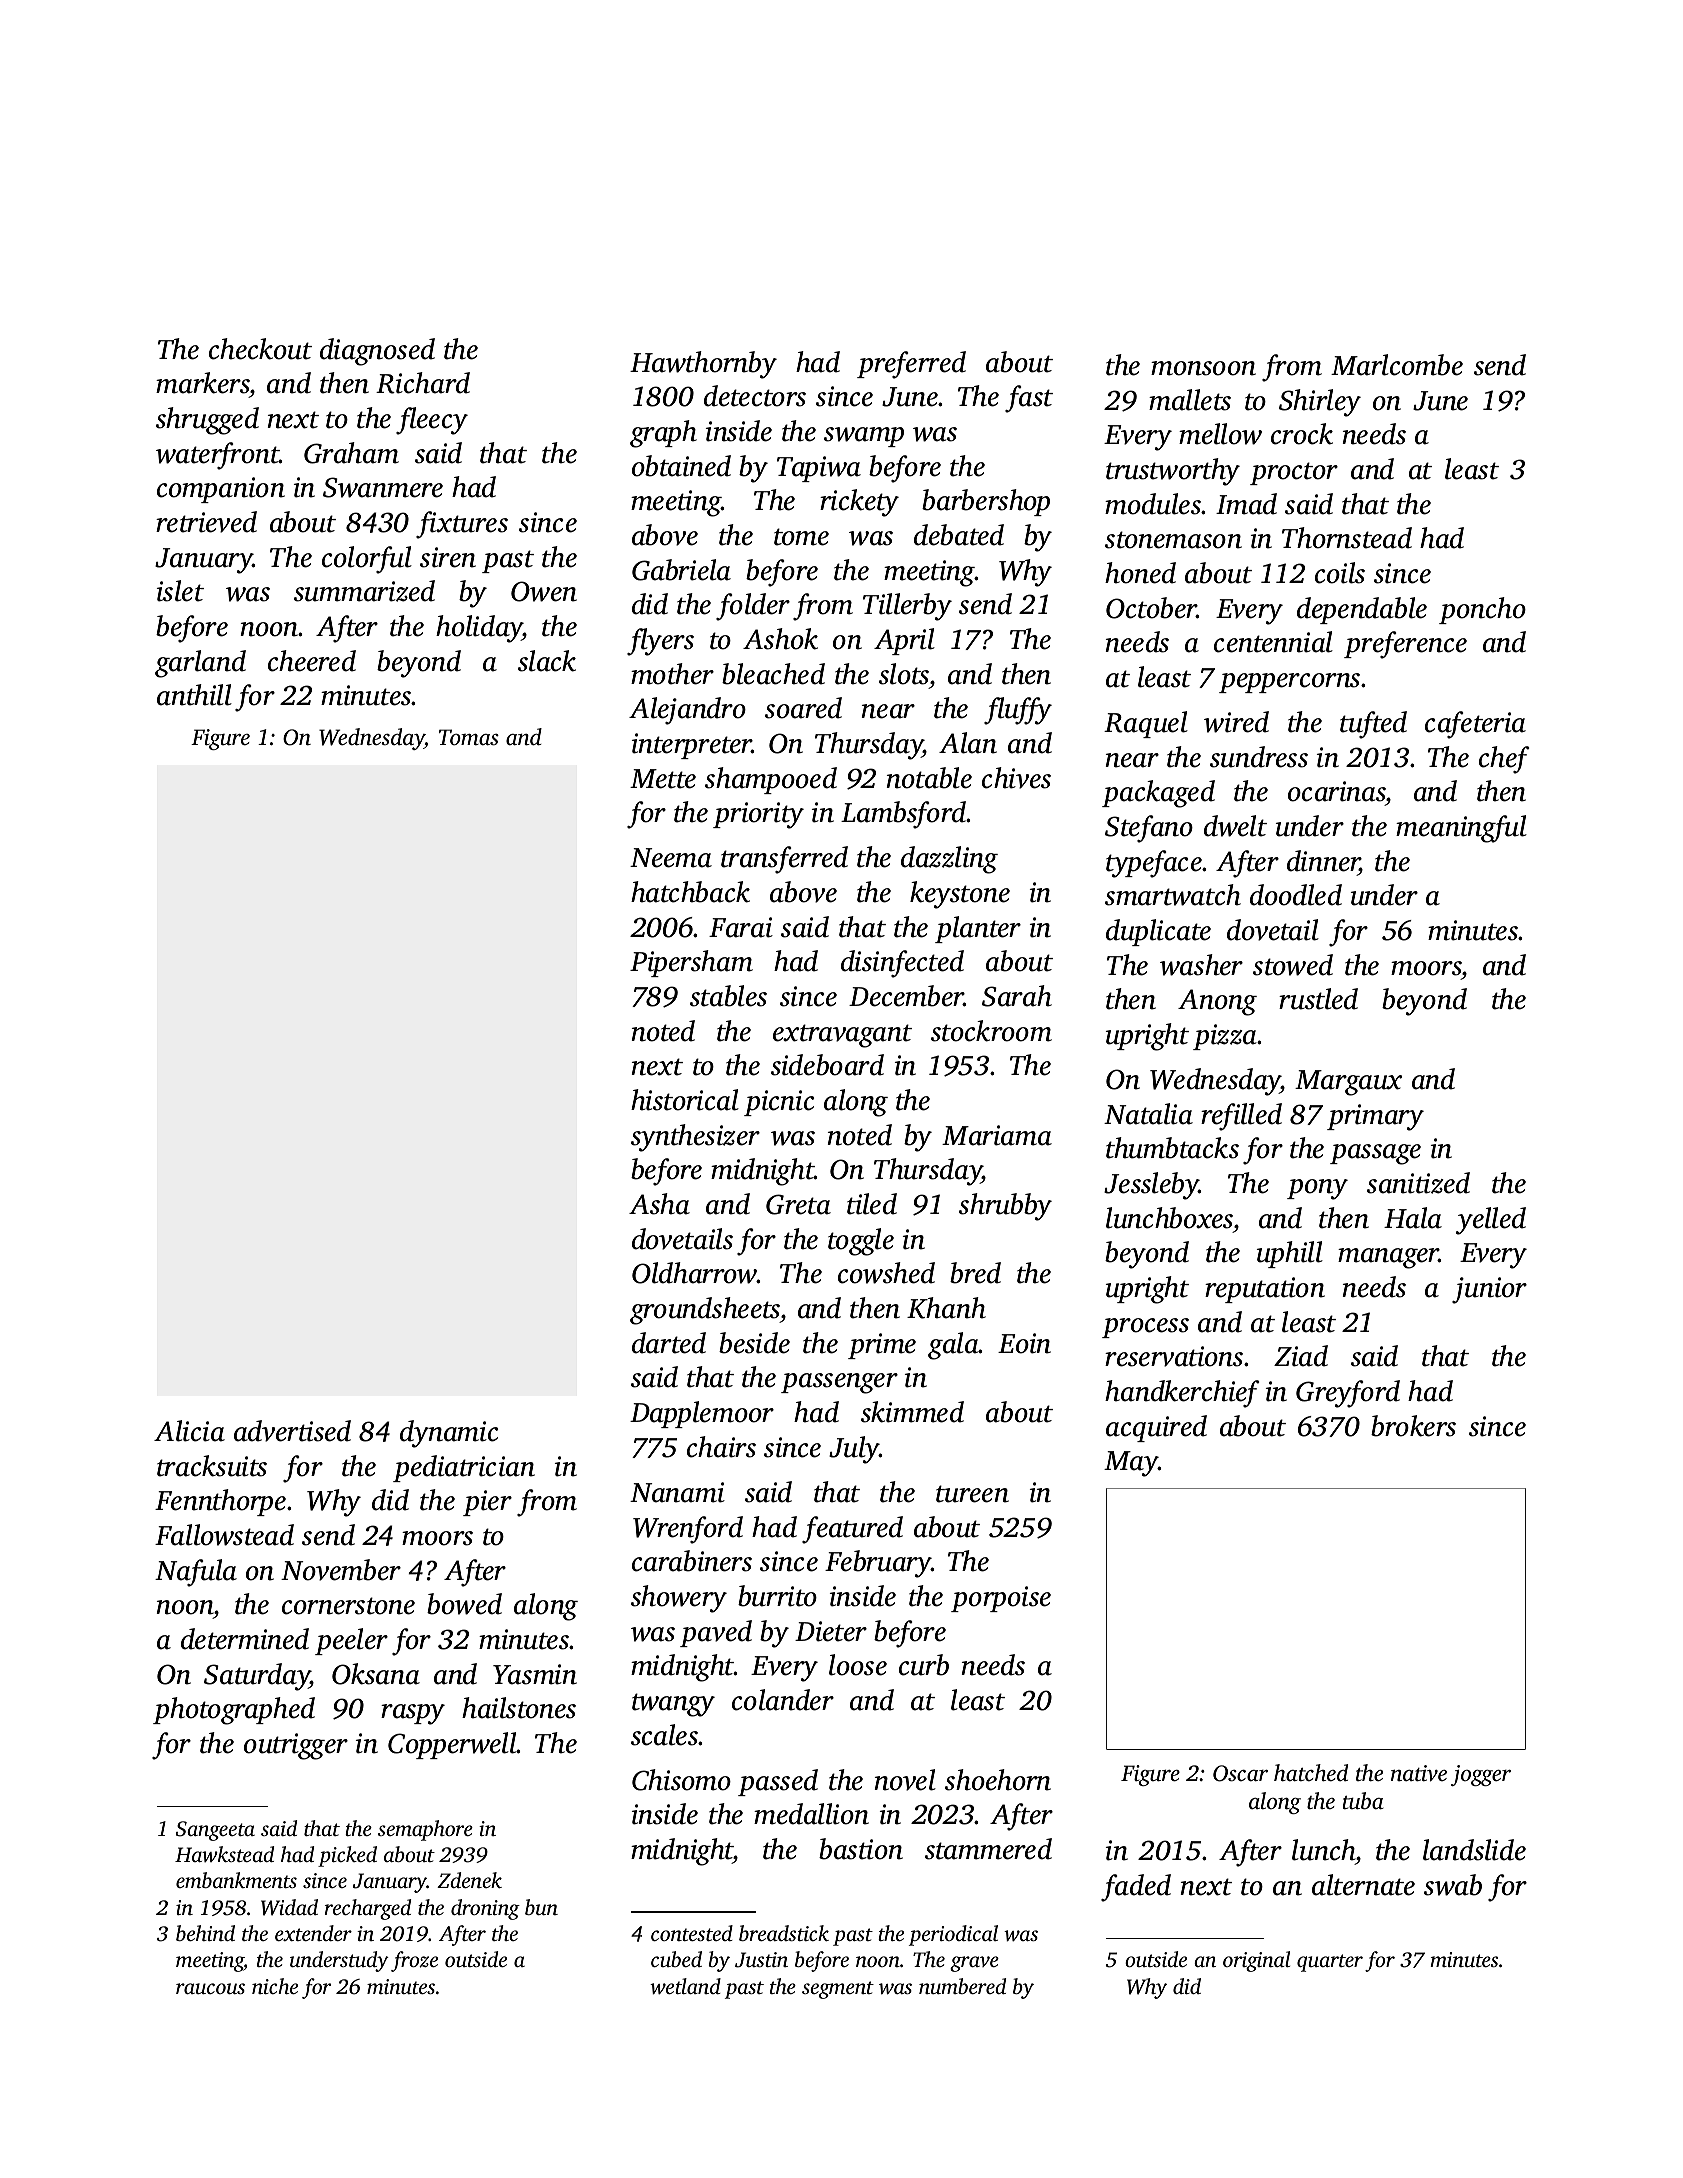 The height and width of the screenshot is (2178, 1683). I want to click on raucous, so click(210, 1988).
